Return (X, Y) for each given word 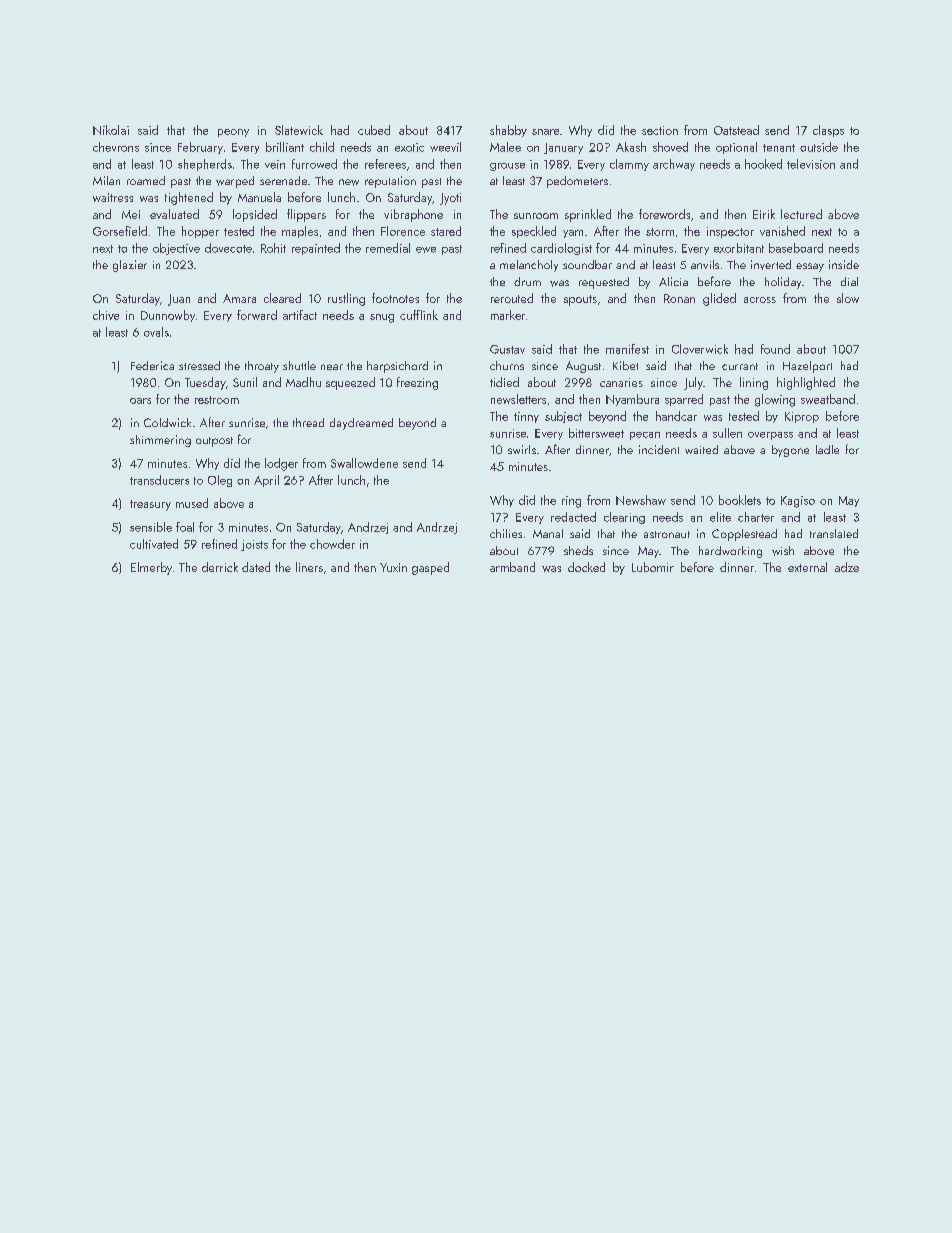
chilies (506, 533)
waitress (113, 197)
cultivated (154, 544)
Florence (403, 231)
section (660, 130)
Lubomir (653, 567)
